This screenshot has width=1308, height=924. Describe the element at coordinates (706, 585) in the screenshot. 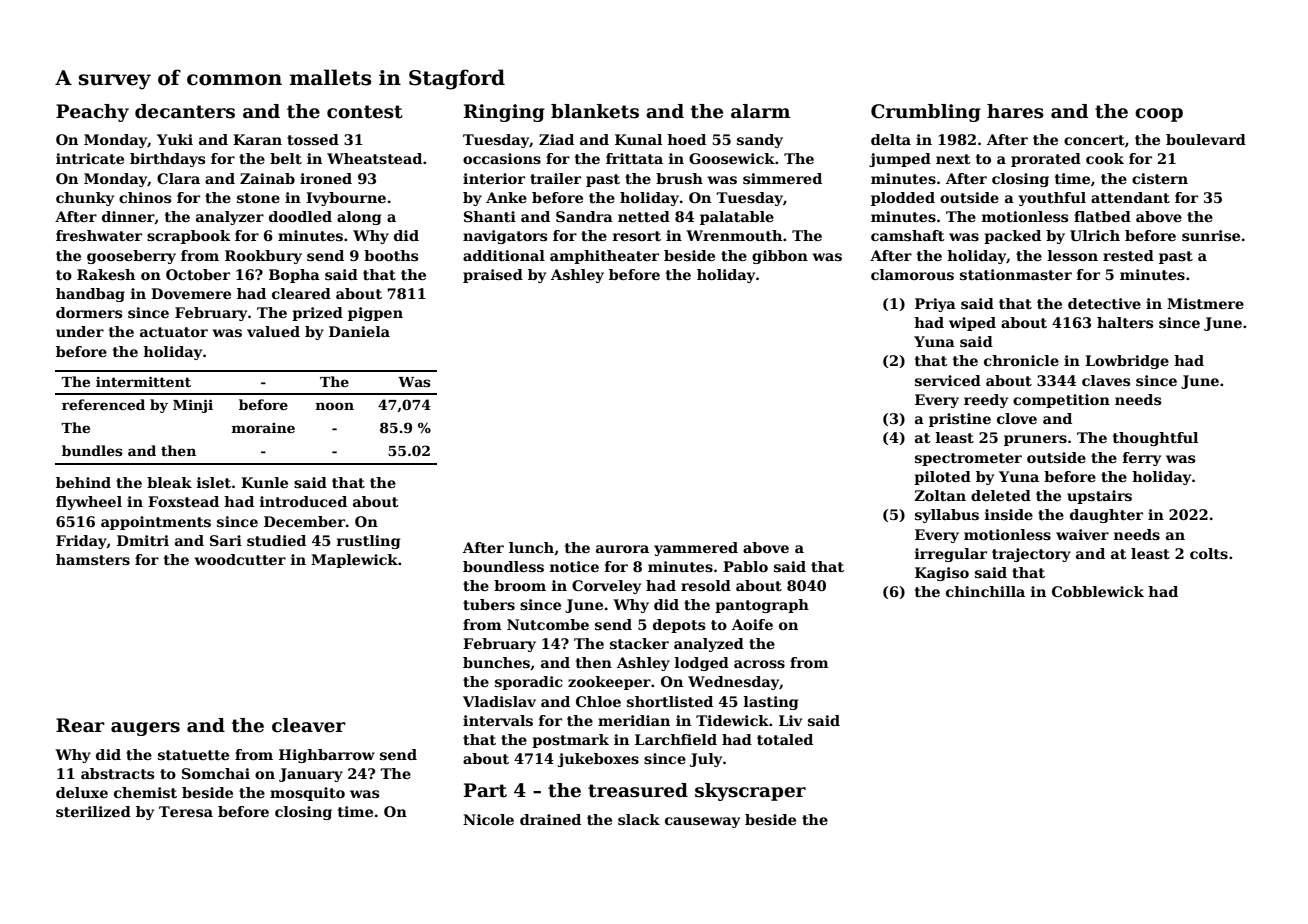

I see `resold` at that location.
